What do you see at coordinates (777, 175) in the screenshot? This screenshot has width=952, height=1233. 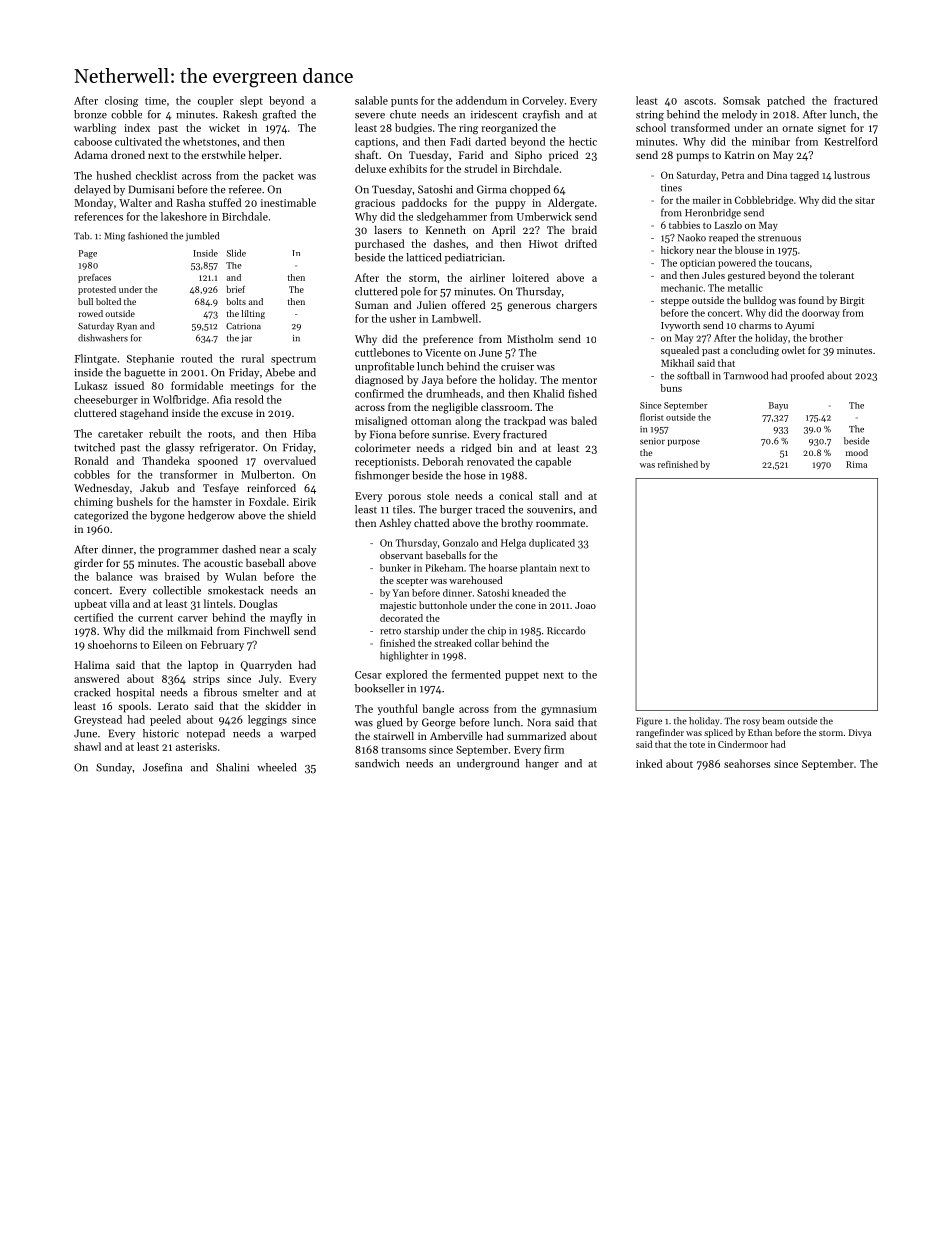 I see `Dina` at bounding box center [777, 175].
